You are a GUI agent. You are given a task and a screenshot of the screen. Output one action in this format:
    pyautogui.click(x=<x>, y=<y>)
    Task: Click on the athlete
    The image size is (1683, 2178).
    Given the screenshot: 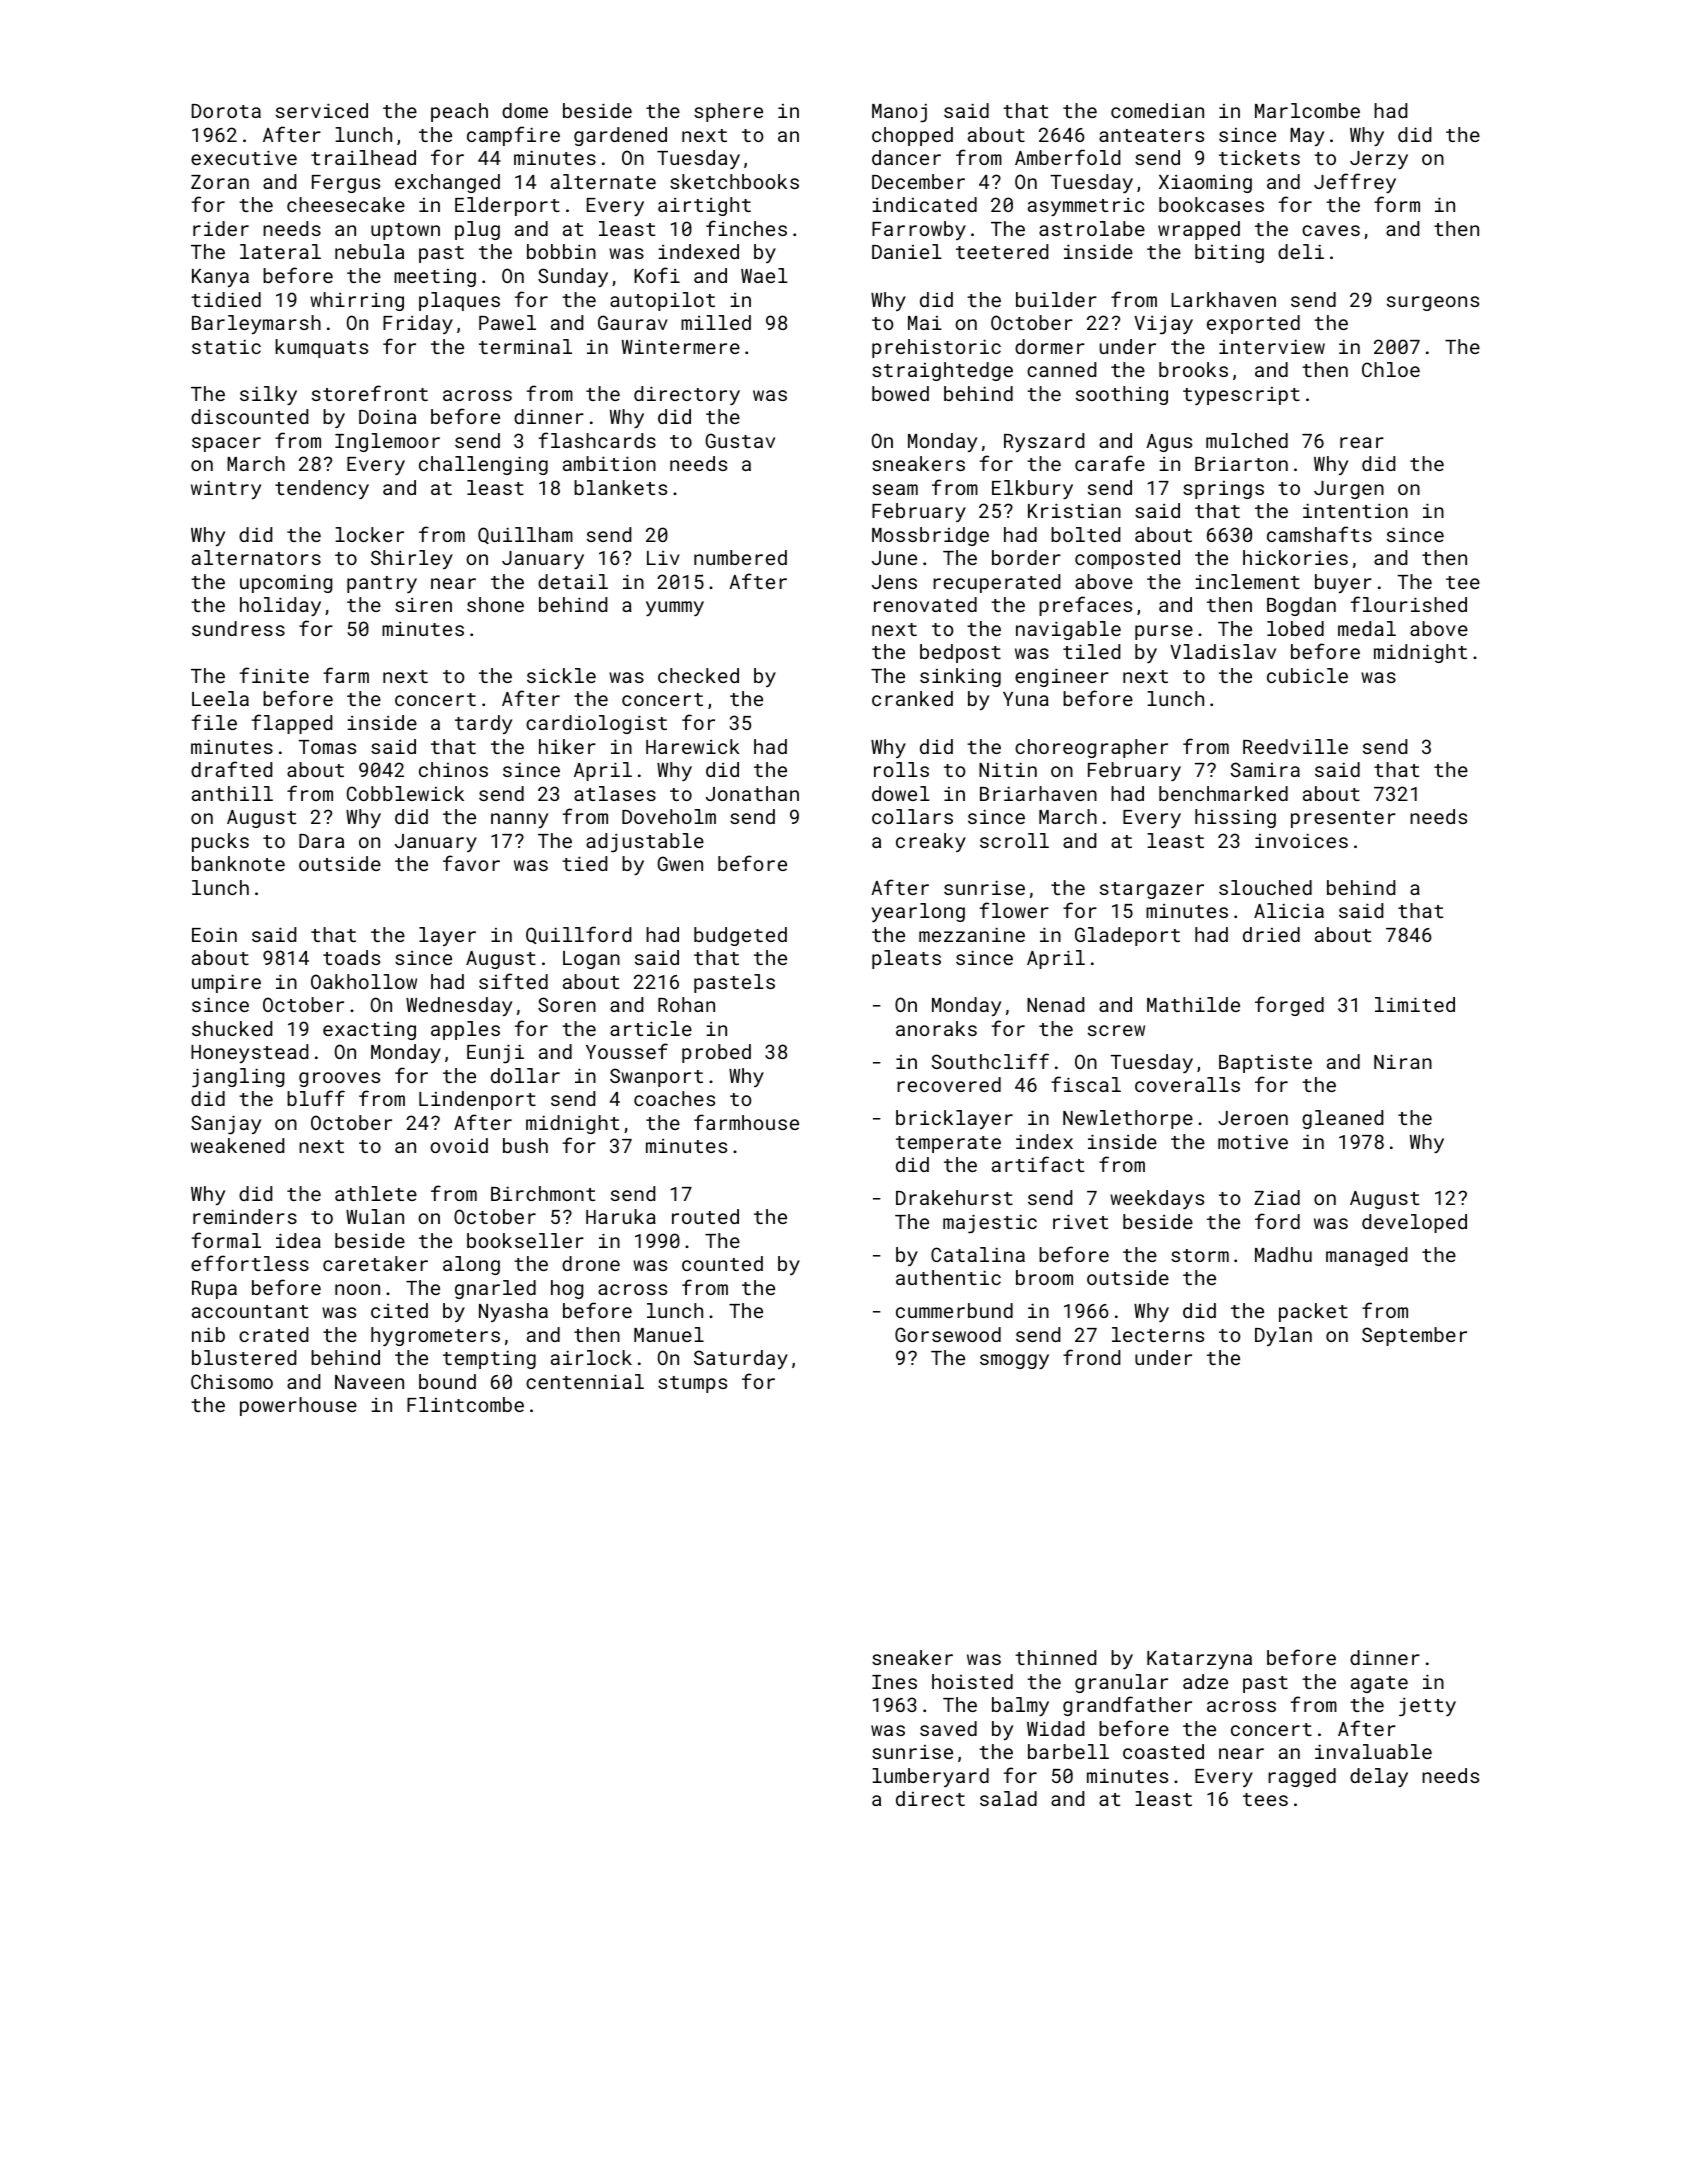 What is the action you would take?
    pyautogui.click(x=376, y=1193)
